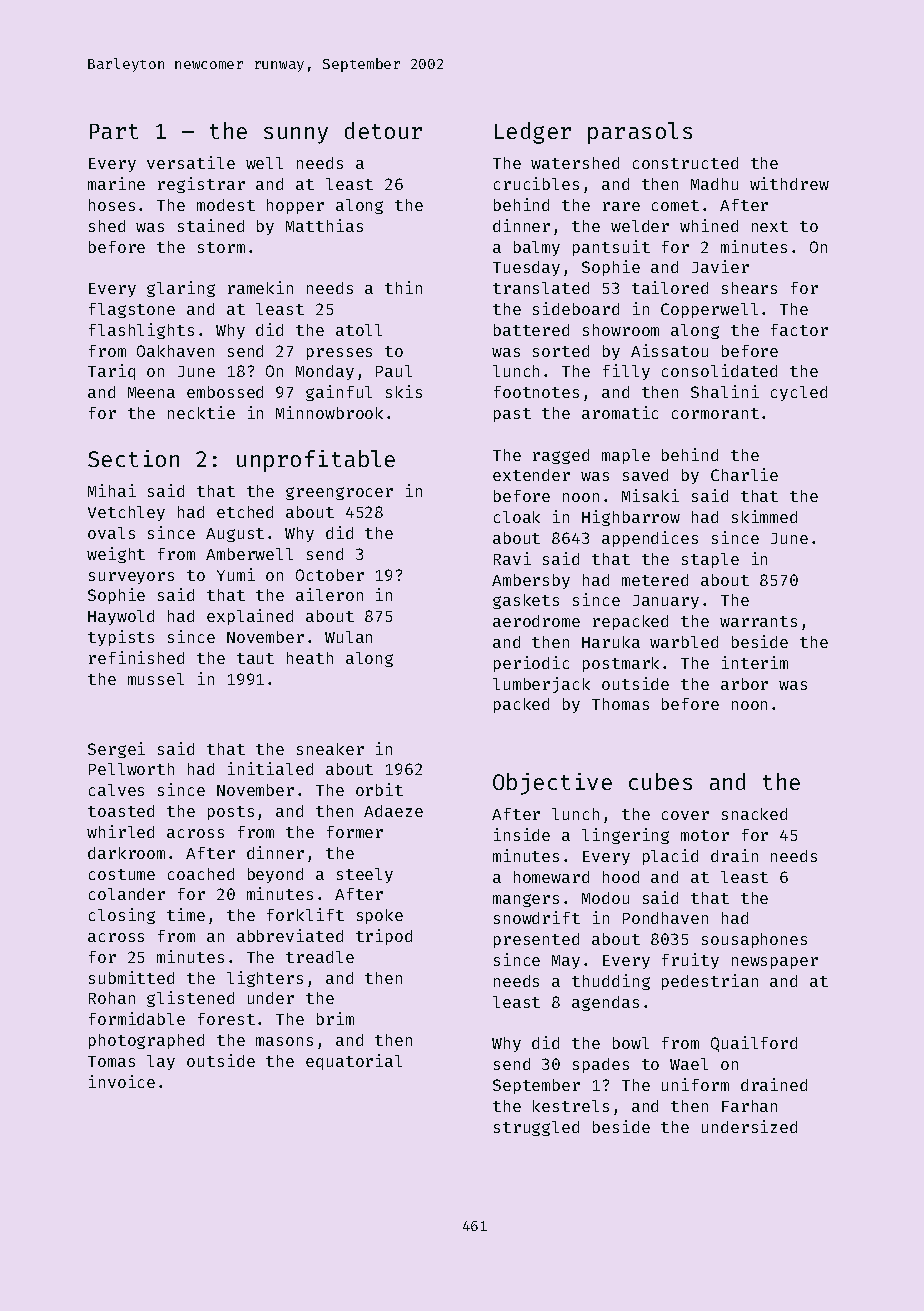  Describe the element at coordinates (393, 811) in the screenshot. I see `Adaeze` at that location.
